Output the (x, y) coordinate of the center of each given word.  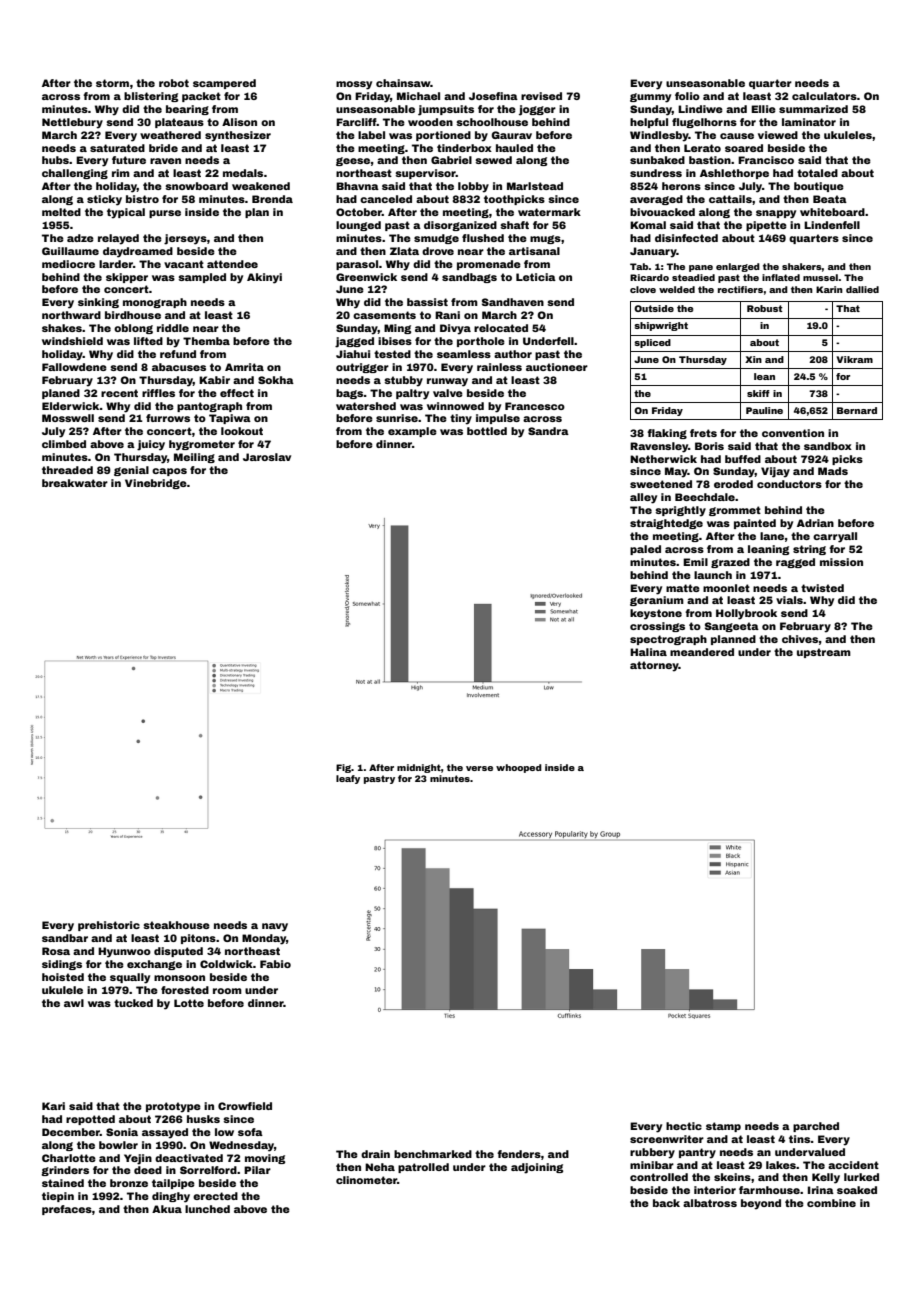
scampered (224, 84)
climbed (64, 444)
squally (130, 978)
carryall (835, 537)
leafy (348, 779)
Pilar (257, 1170)
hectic (684, 1126)
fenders (519, 1154)
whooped (519, 768)
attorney (654, 666)
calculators (824, 96)
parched (816, 1127)
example (412, 432)
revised (541, 96)
